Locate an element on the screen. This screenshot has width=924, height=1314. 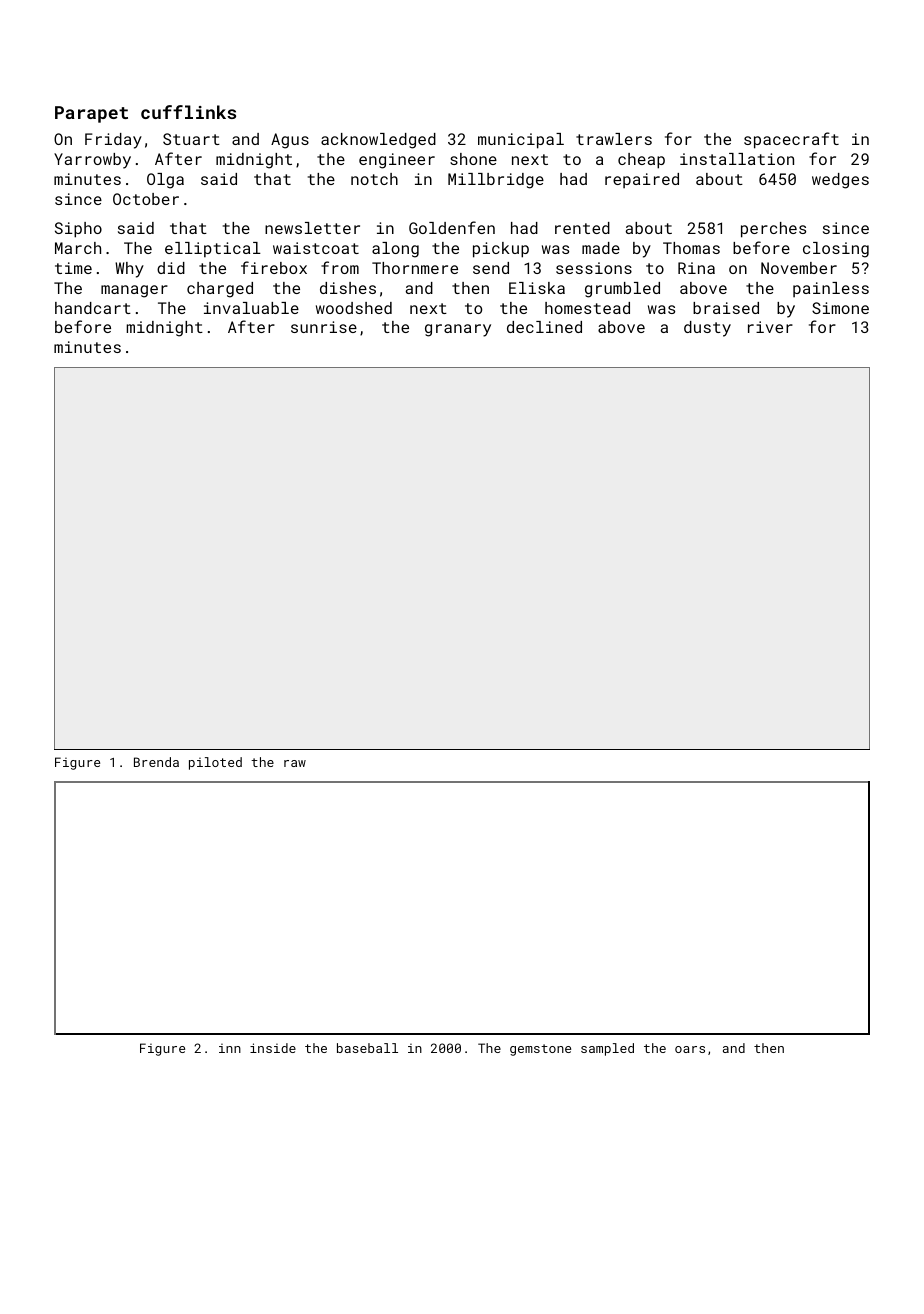
sampled is located at coordinates (607, 1049).
